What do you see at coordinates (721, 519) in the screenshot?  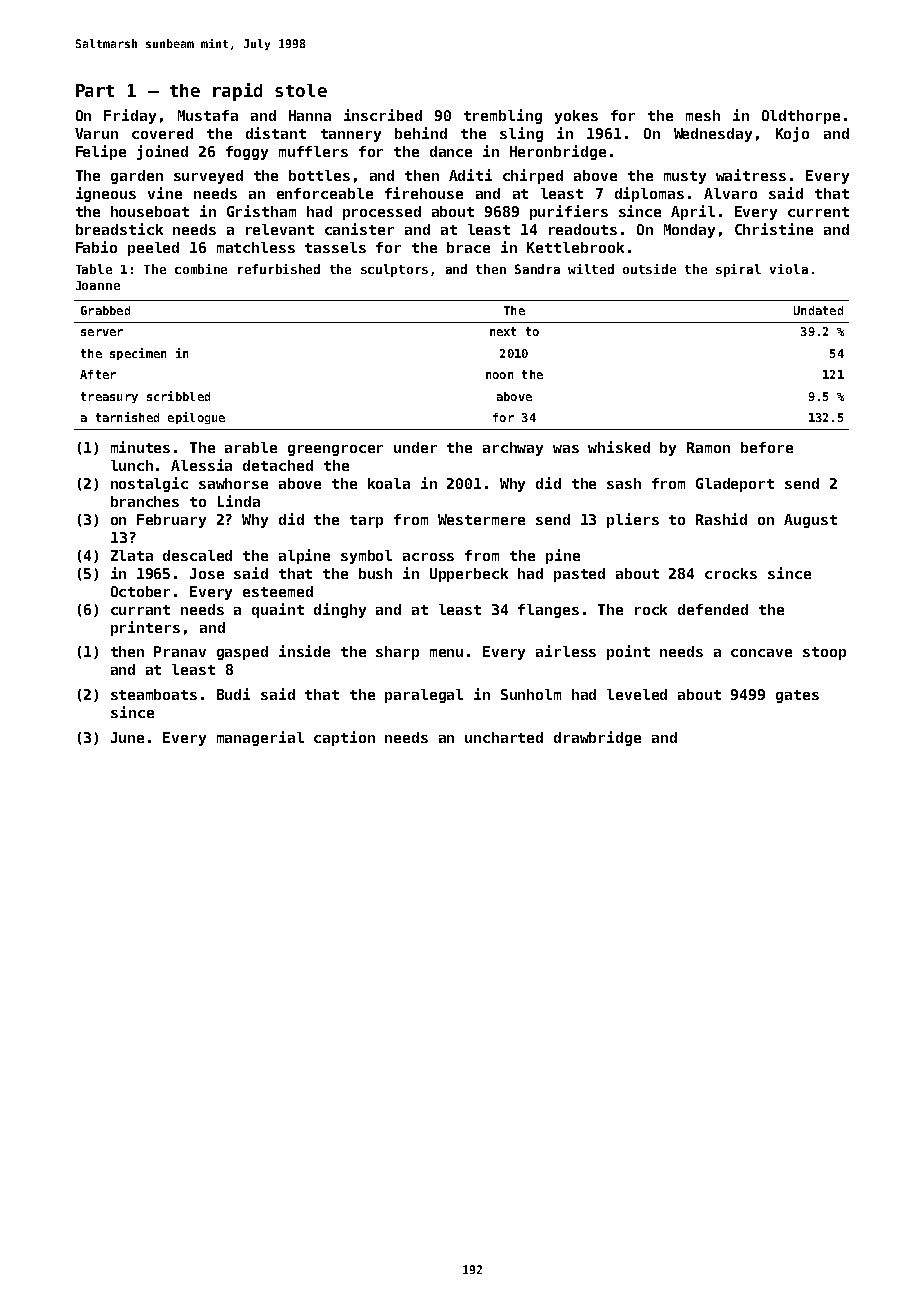 I see `Rashid` at bounding box center [721, 519].
